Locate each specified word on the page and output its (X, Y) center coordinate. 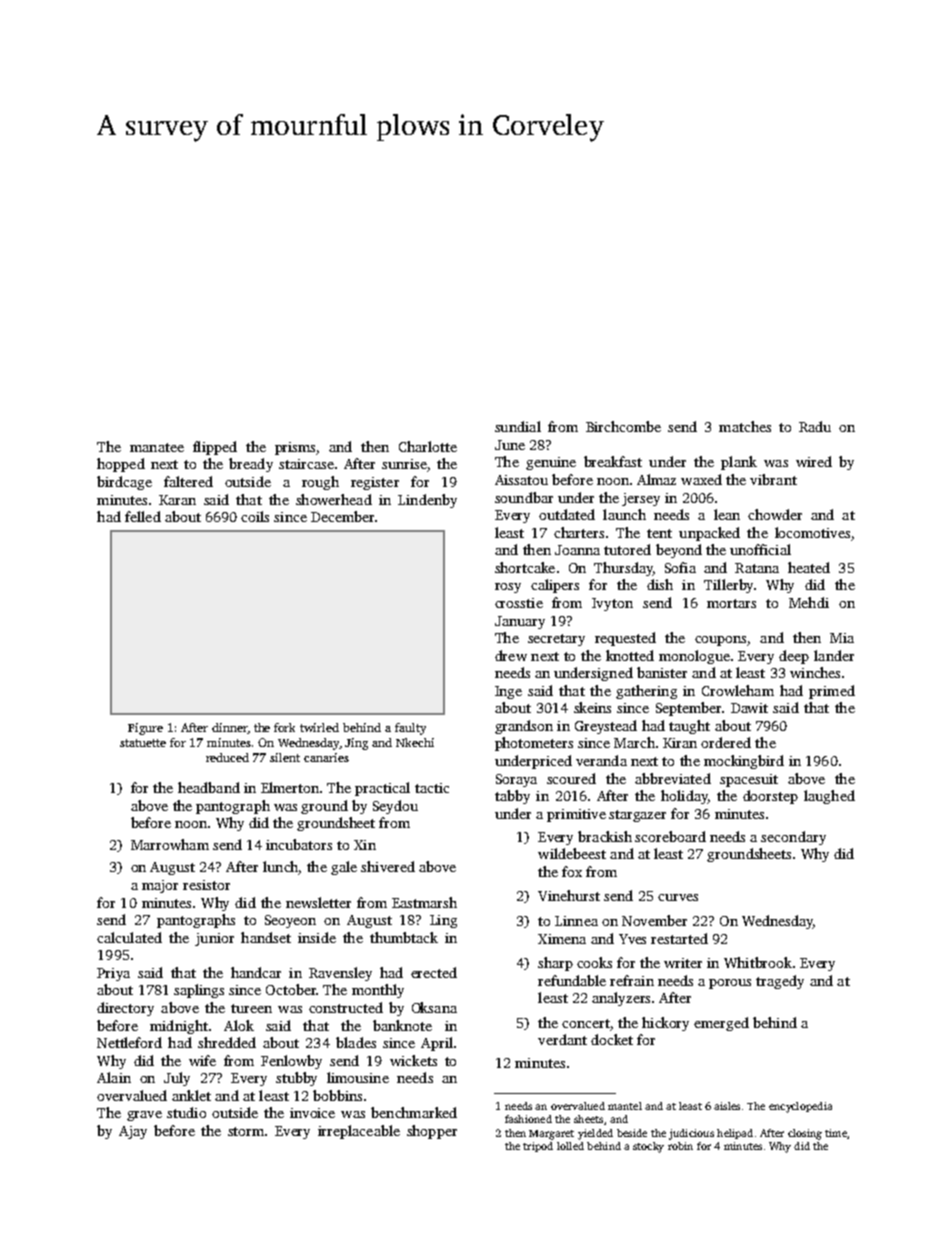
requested (625, 639)
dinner (229, 727)
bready (251, 465)
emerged (721, 1024)
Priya (113, 974)
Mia (842, 638)
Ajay (133, 1132)
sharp (555, 964)
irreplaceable (359, 1132)
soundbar (524, 497)
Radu (815, 426)
